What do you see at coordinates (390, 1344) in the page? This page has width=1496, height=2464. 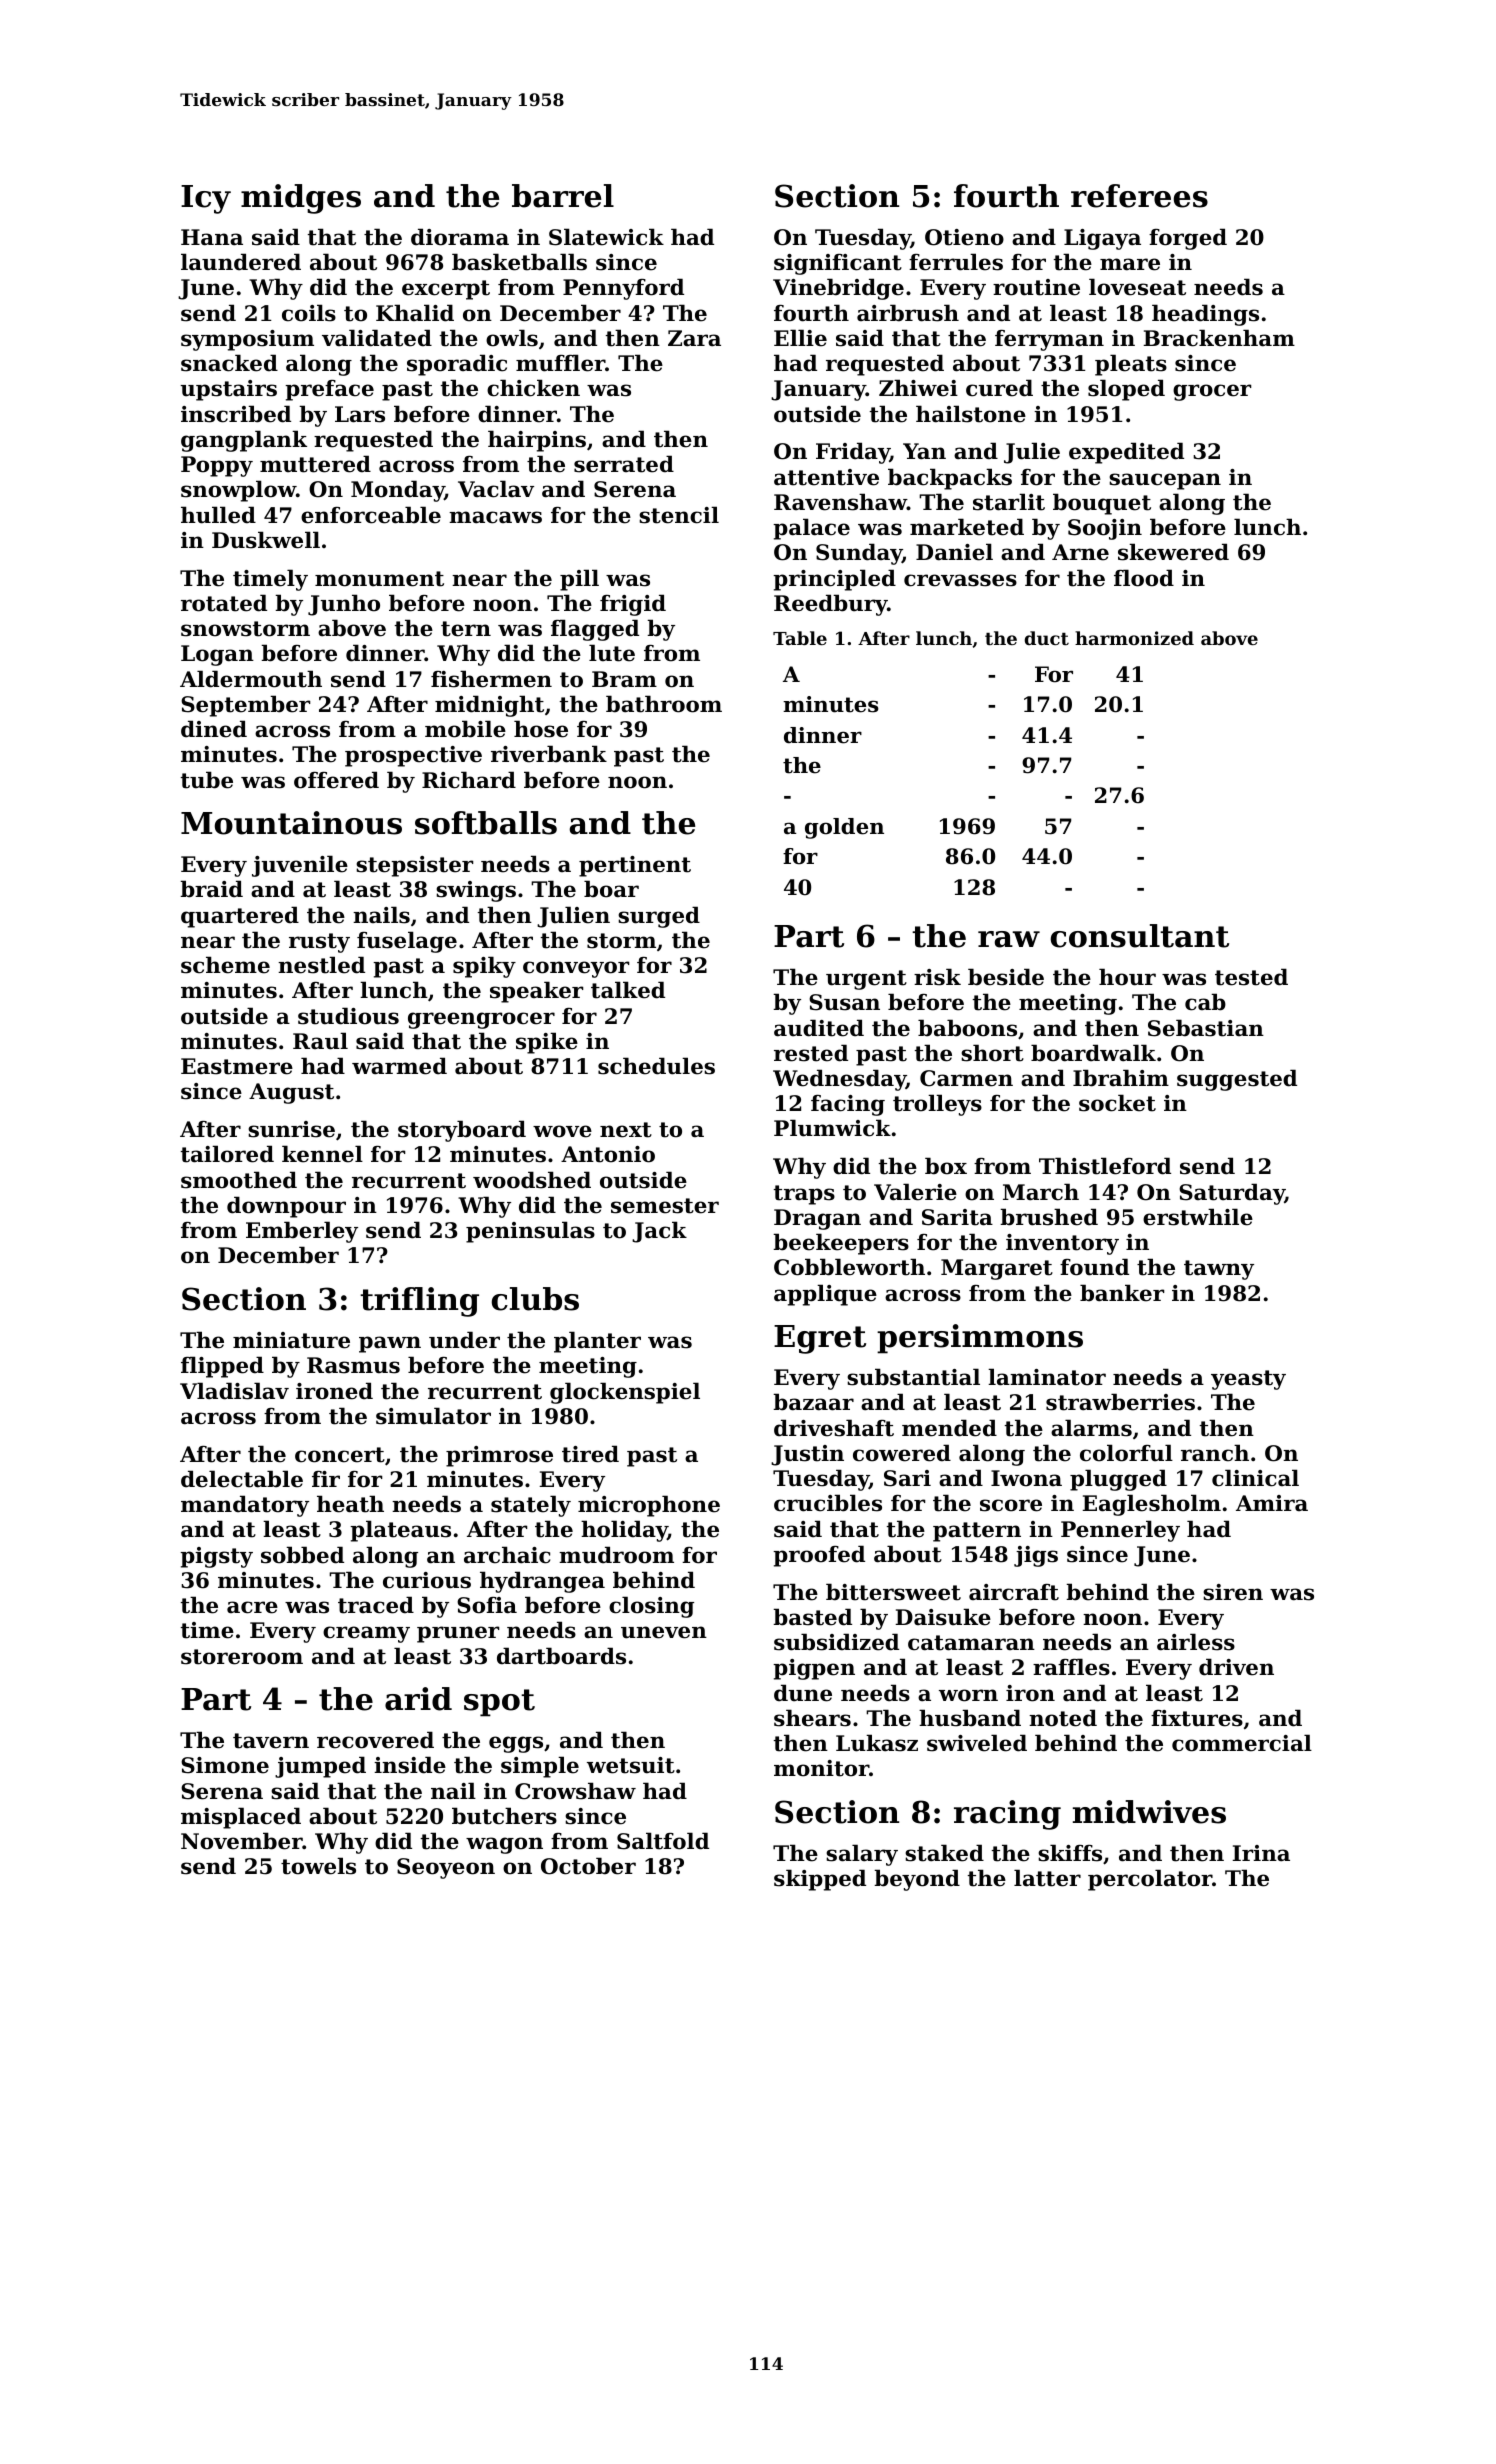 I see `pawn` at bounding box center [390, 1344].
